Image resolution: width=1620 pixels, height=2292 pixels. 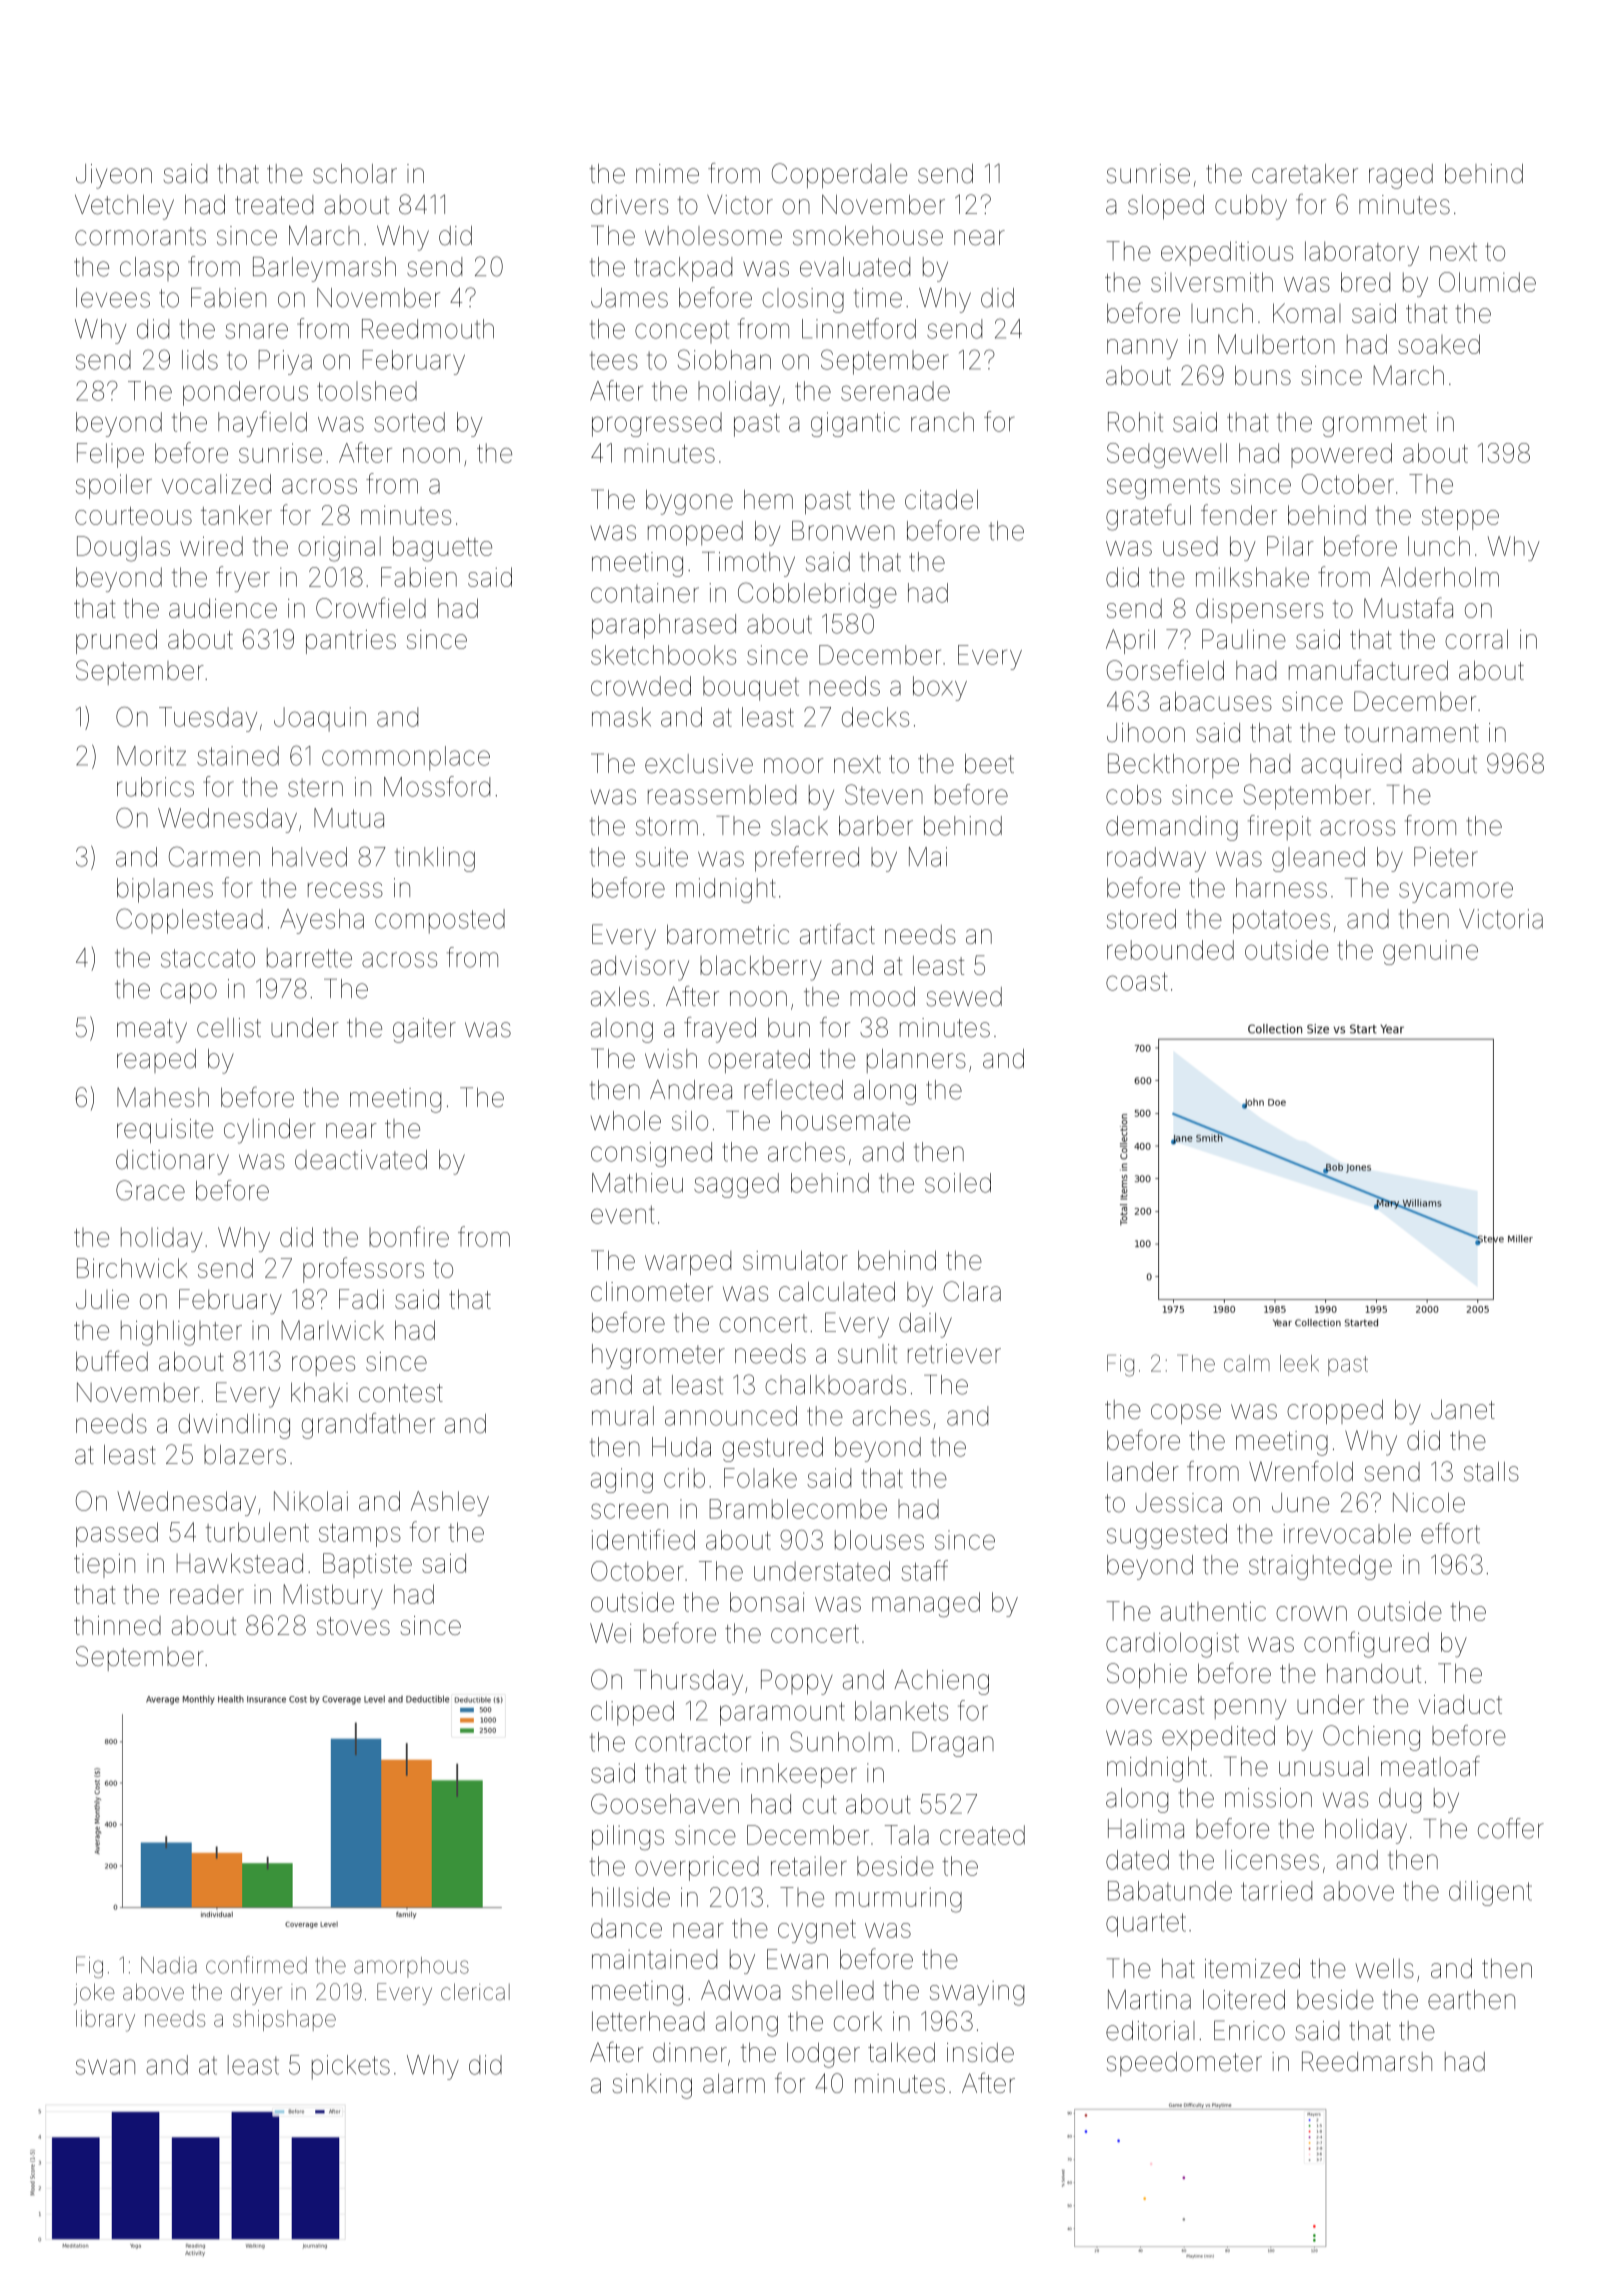 What do you see at coordinates (223, 608) in the image?
I see `audience` at bounding box center [223, 608].
